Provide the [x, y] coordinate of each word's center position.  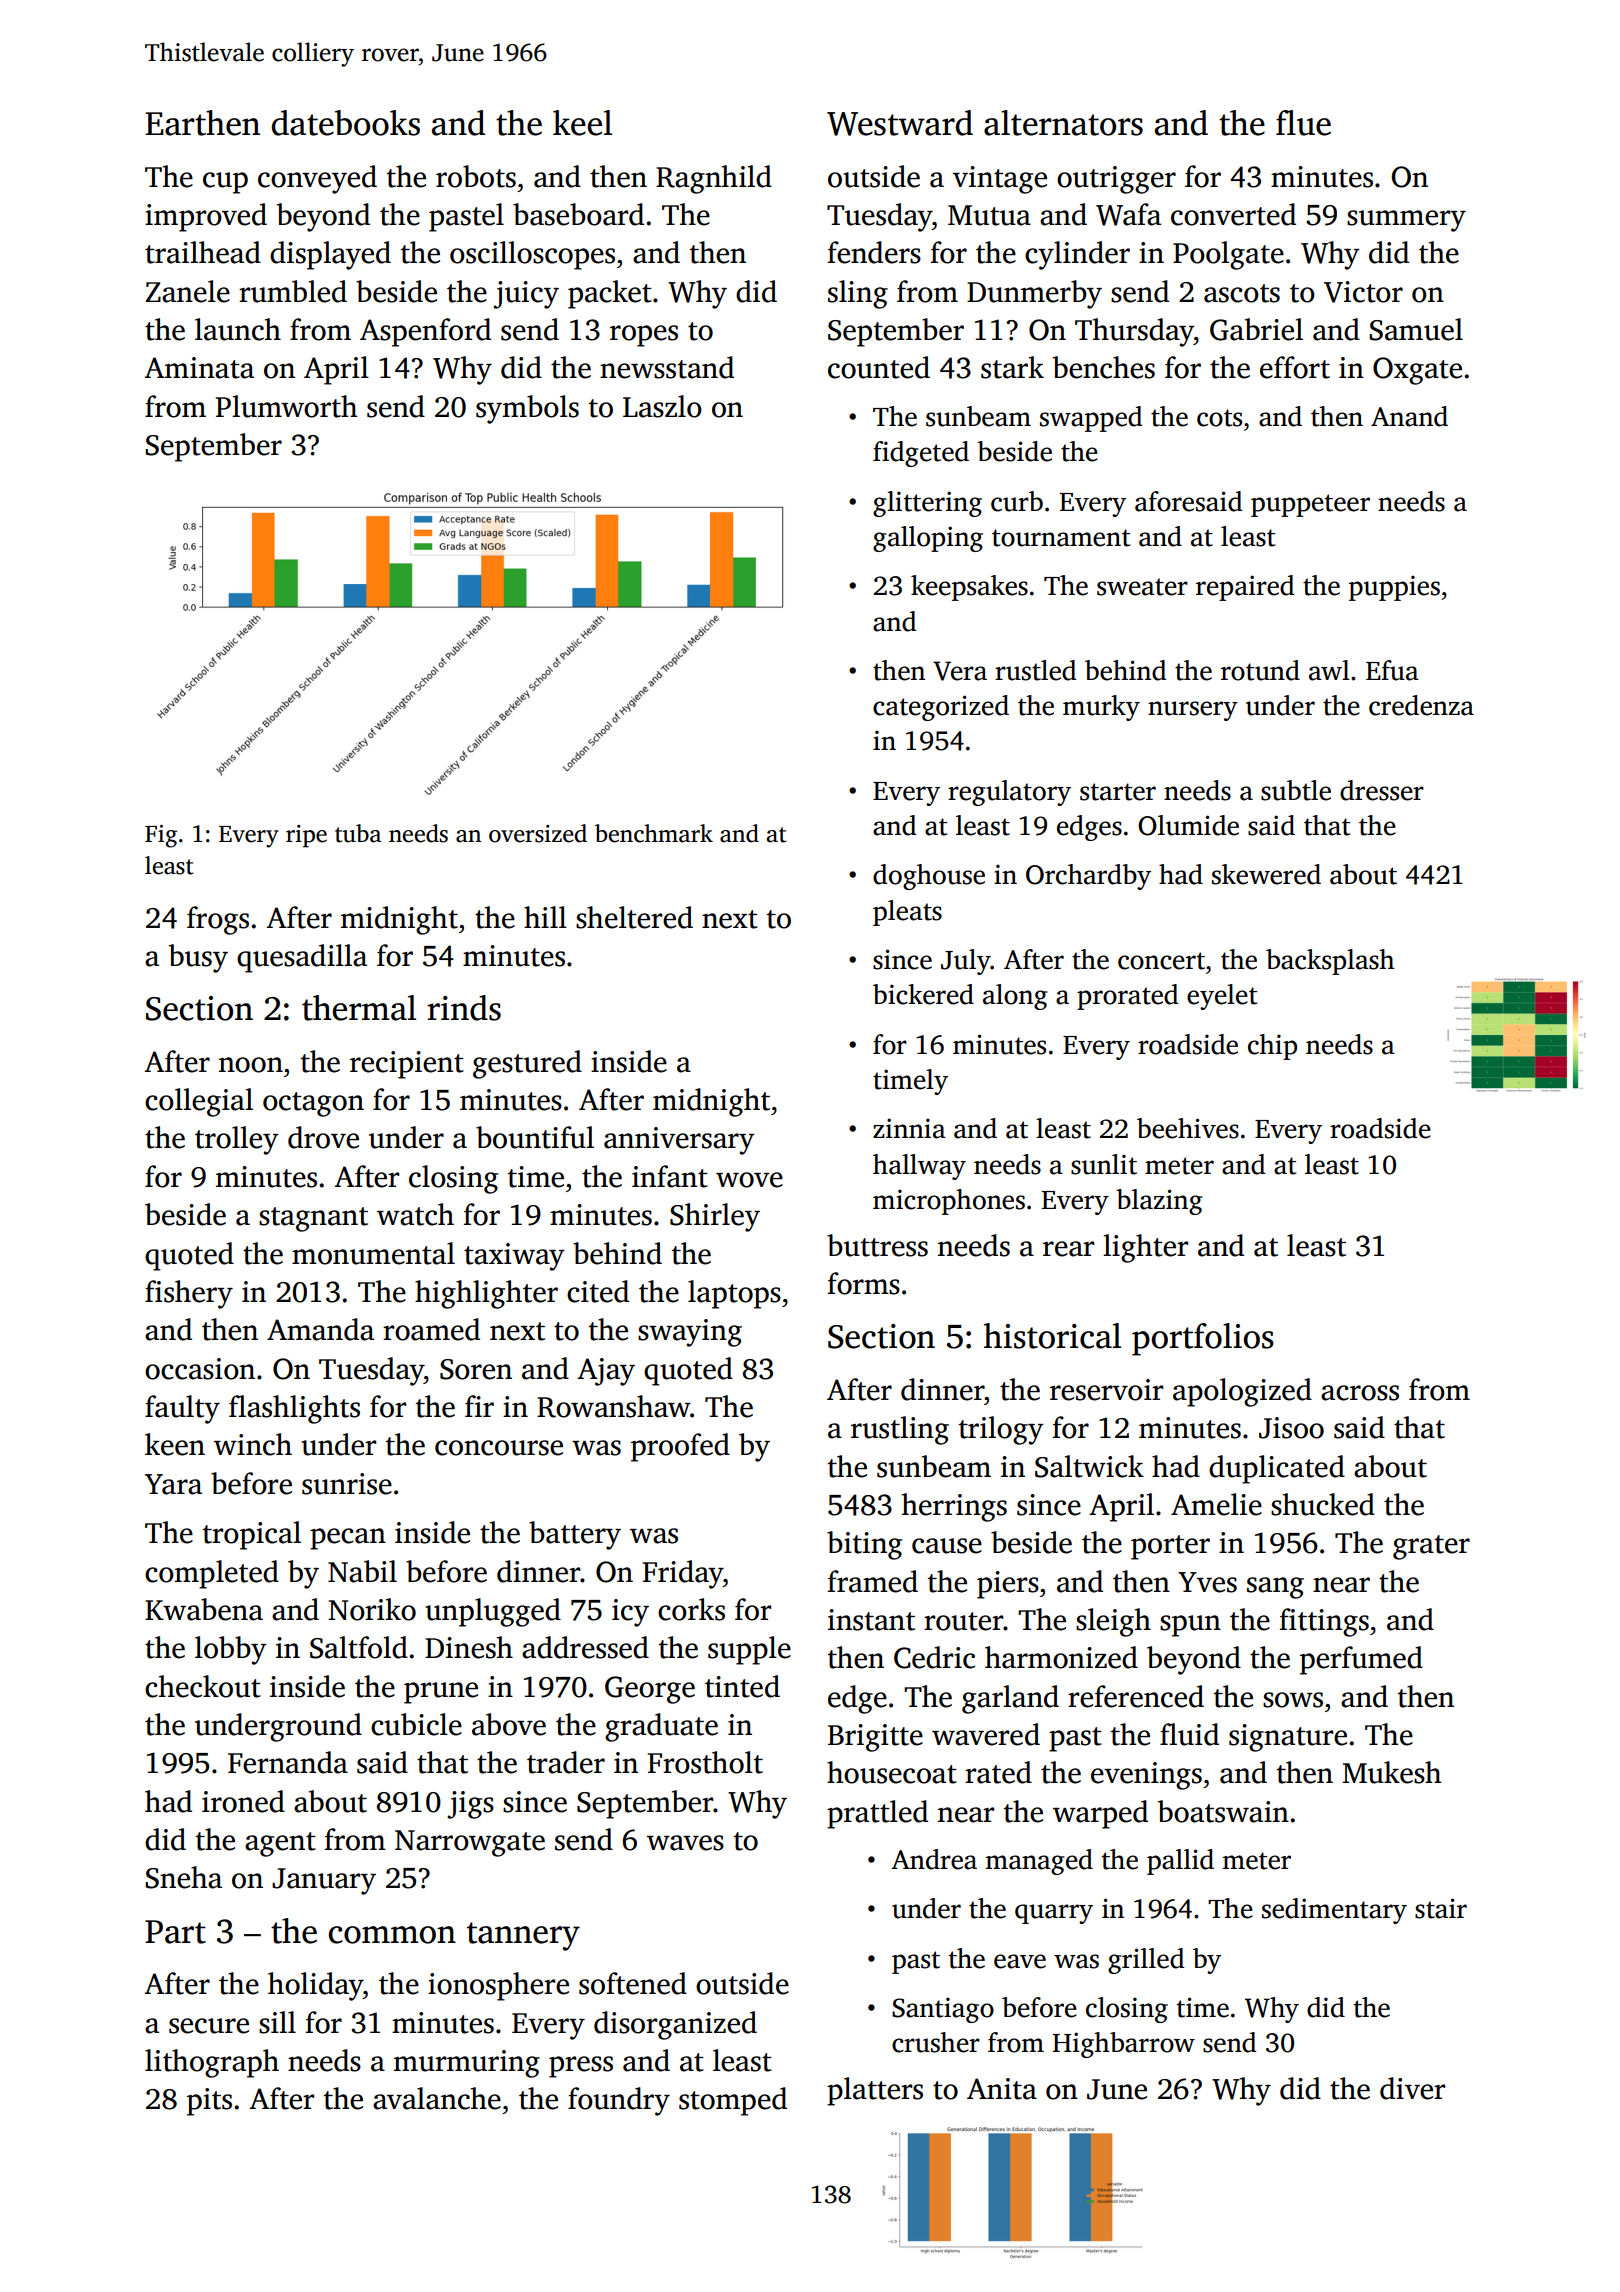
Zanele [187, 291]
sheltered [634, 917]
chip [1272, 1047]
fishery [189, 1294]
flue [1303, 123]
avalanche [437, 2098]
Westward [900, 123]
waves [685, 1843]
